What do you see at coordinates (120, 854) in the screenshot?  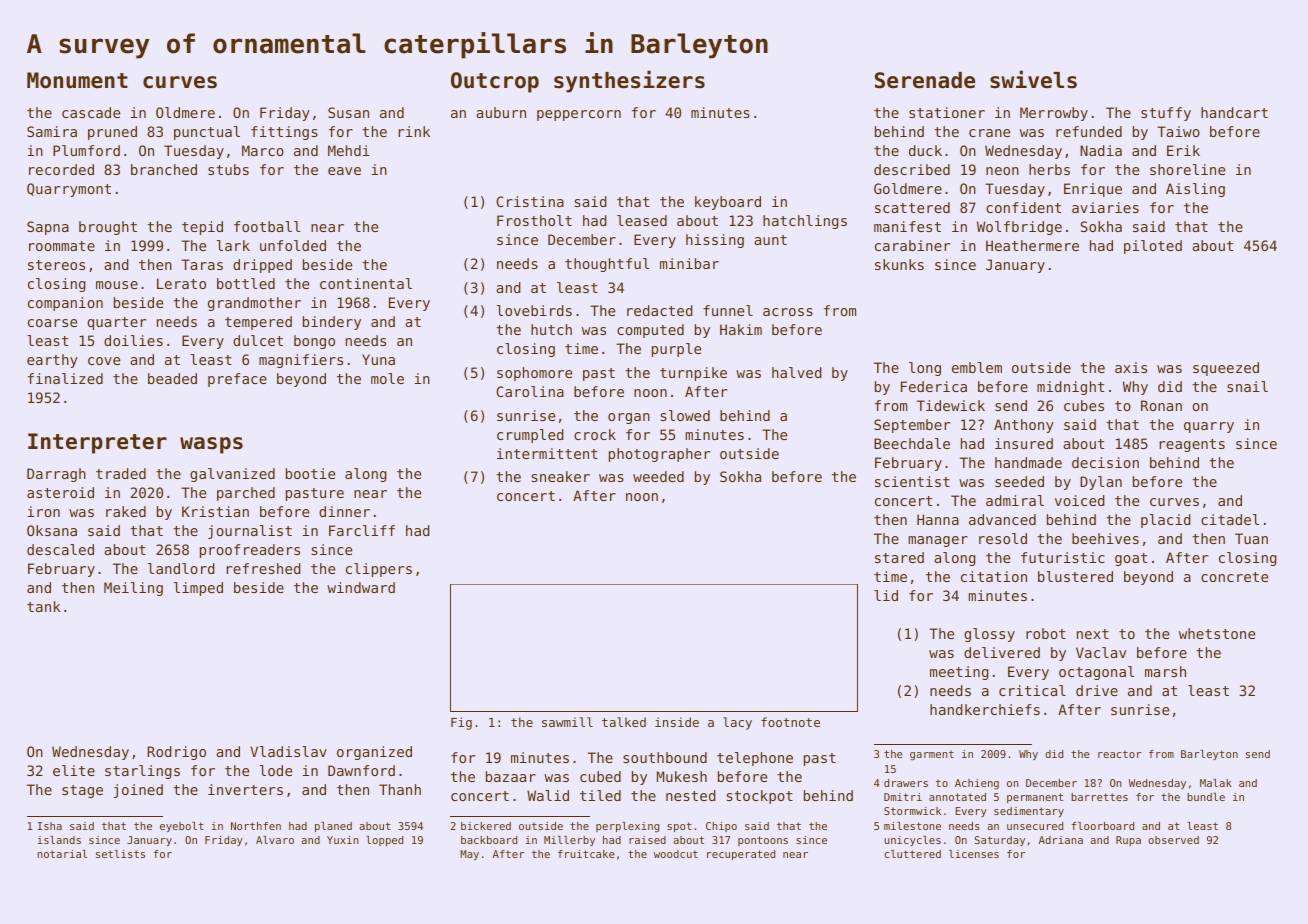 I see `setlists` at bounding box center [120, 854].
